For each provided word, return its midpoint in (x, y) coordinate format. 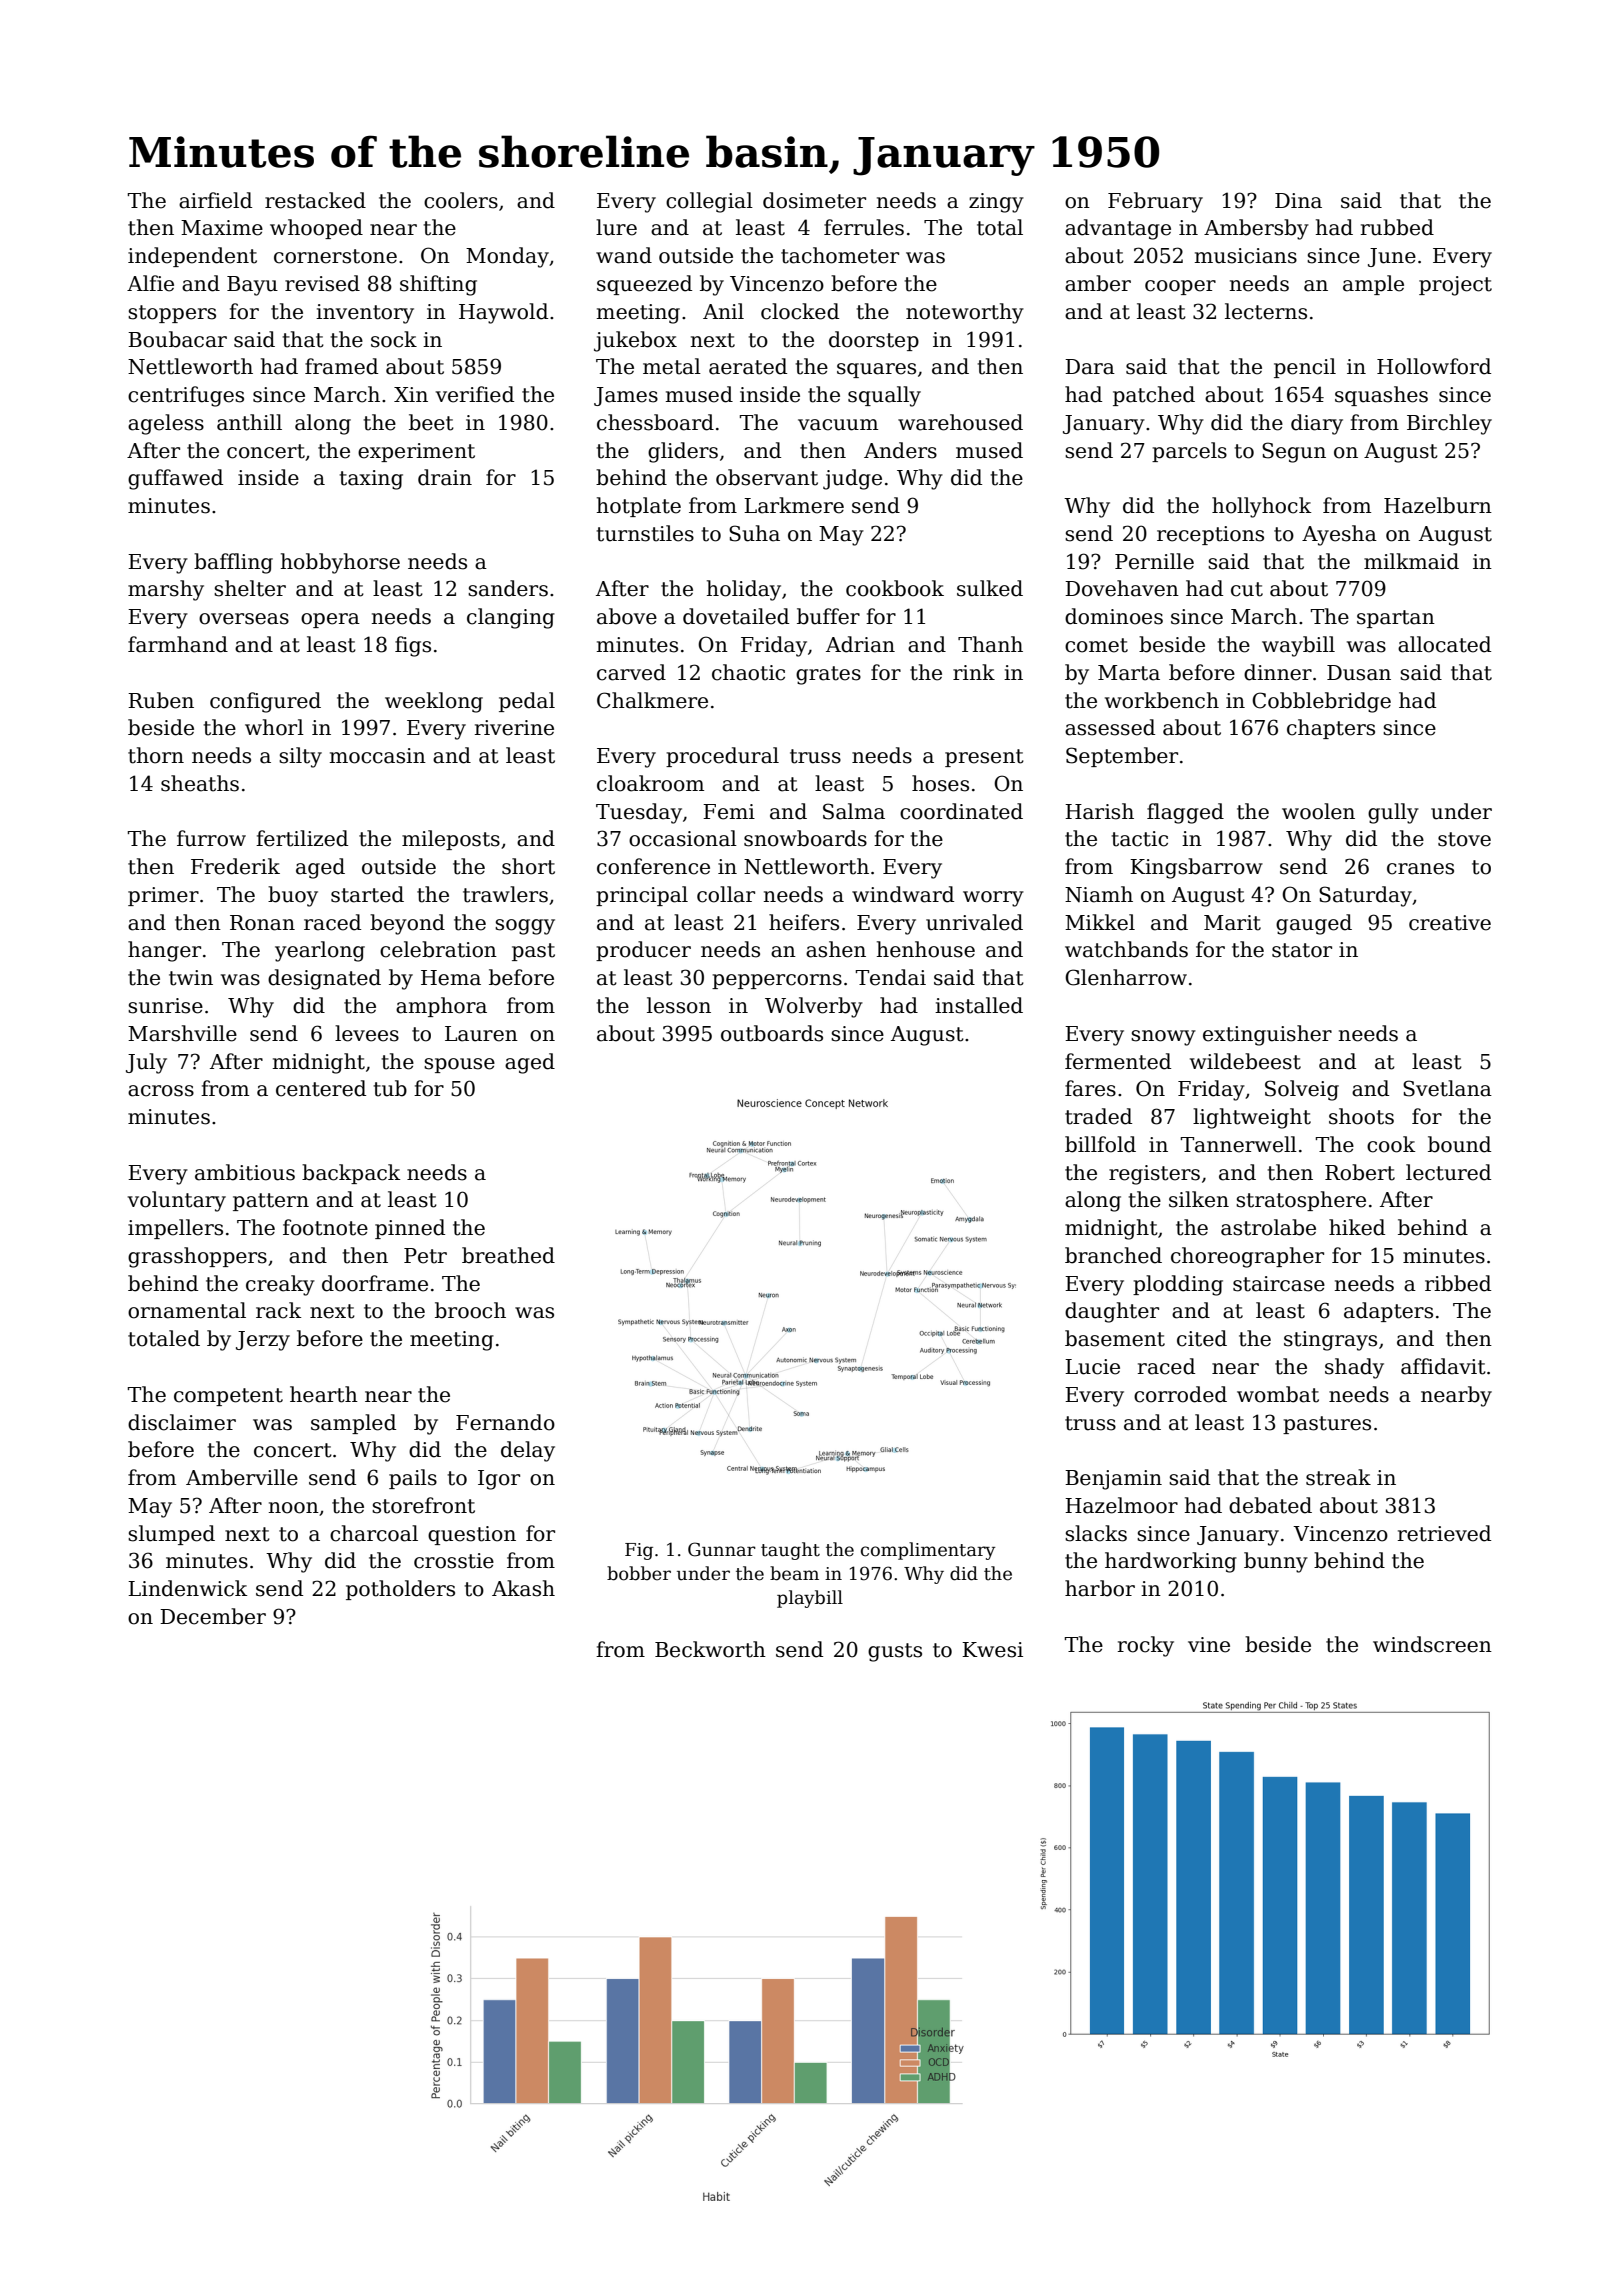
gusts (895, 1652)
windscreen (1432, 1644)
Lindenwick (188, 1588)
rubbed (1397, 227)
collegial (709, 202)
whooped (316, 229)
